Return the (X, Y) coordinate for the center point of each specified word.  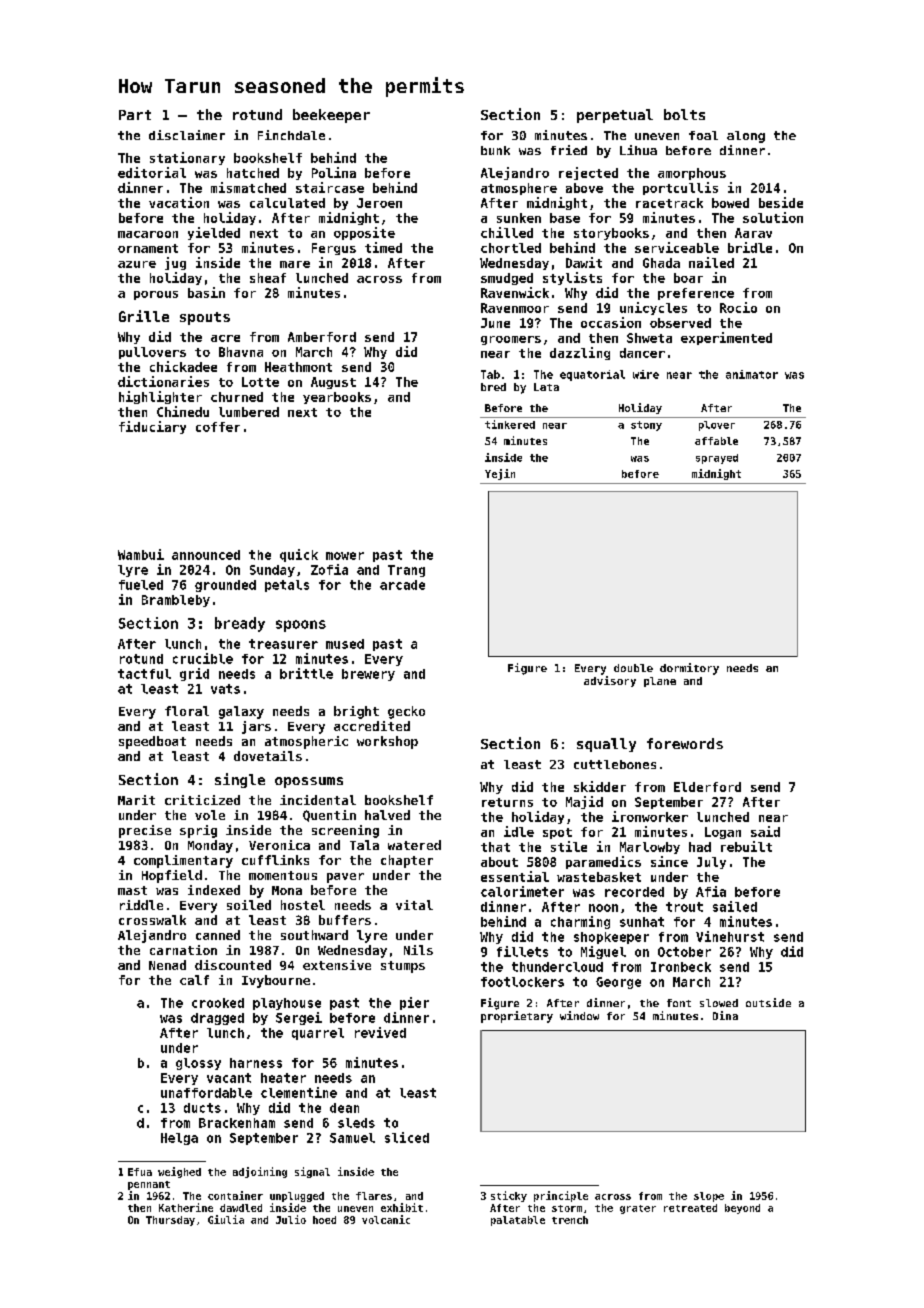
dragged (217, 1019)
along (746, 137)
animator (752, 374)
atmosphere (519, 189)
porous (156, 295)
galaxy (241, 712)
